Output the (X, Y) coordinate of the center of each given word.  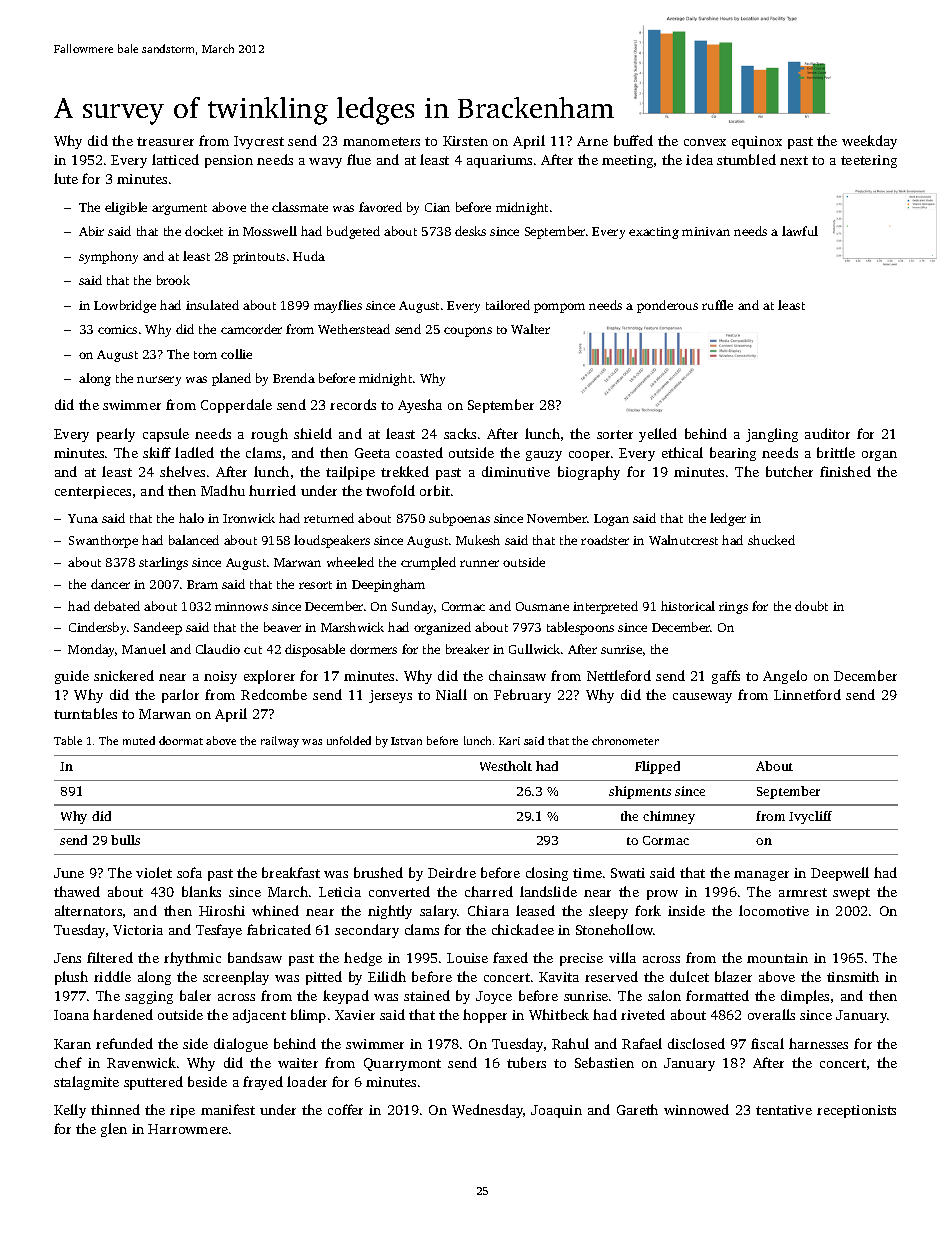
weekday (869, 142)
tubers (526, 1062)
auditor (827, 433)
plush (71, 978)
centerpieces (93, 492)
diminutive (516, 471)
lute (66, 178)
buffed (633, 140)
